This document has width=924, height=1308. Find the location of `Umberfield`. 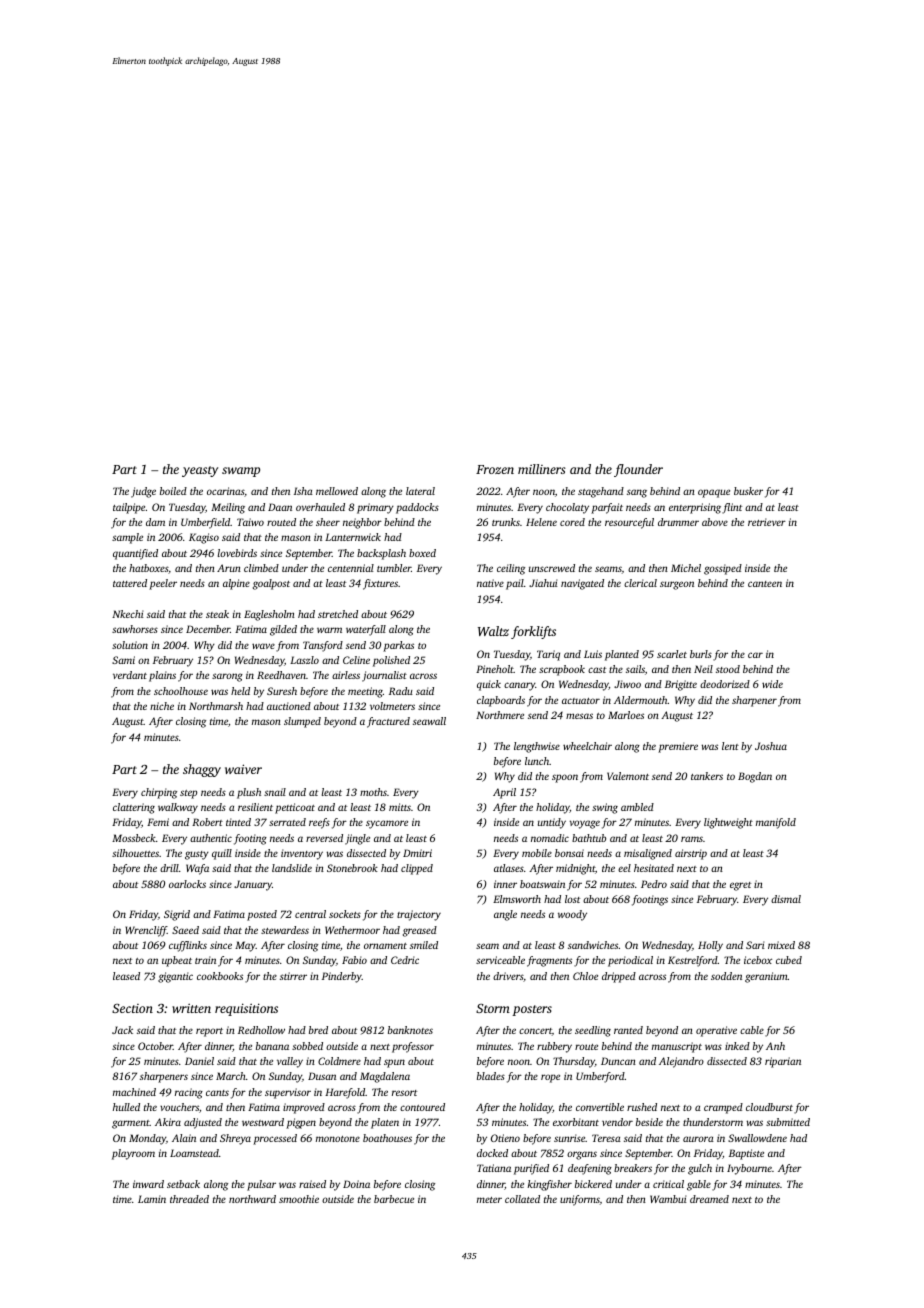

Umberfield is located at coordinates (205, 523).
